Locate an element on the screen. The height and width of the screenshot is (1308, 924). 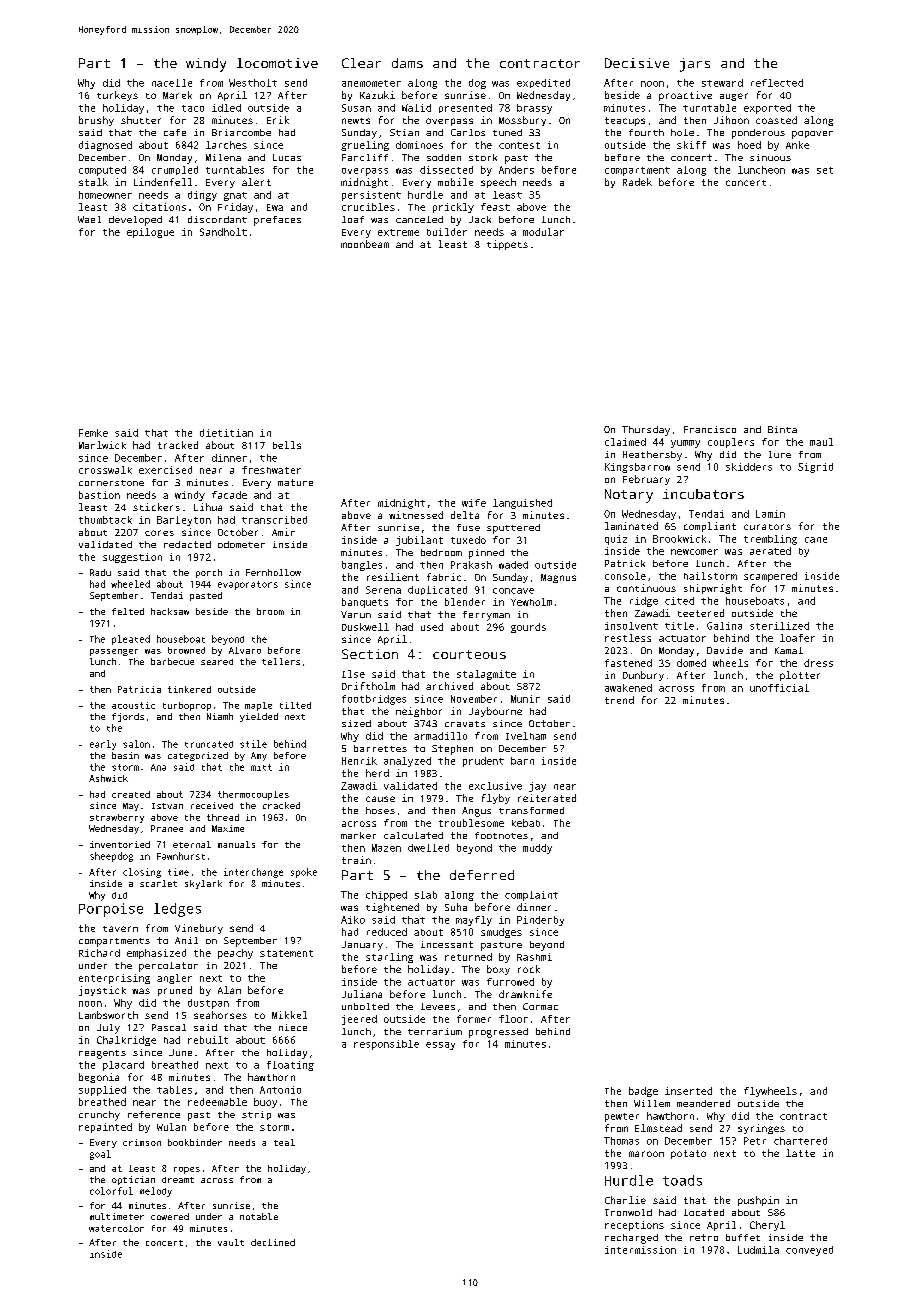
set is located at coordinates (825, 170).
